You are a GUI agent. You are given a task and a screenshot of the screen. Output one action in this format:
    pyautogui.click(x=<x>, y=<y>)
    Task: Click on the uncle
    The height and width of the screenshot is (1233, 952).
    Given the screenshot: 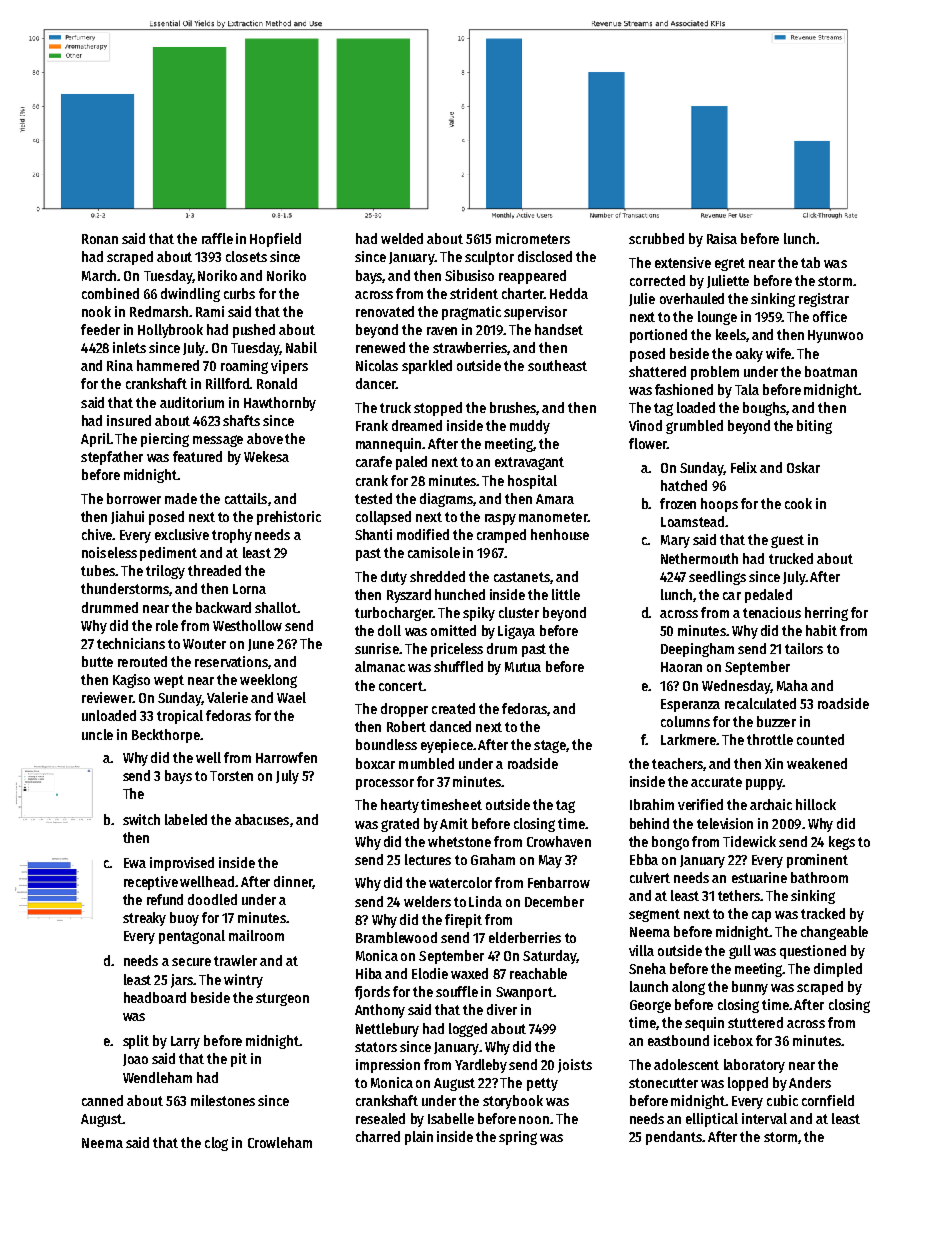 What is the action you would take?
    pyautogui.click(x=97, y=734)
